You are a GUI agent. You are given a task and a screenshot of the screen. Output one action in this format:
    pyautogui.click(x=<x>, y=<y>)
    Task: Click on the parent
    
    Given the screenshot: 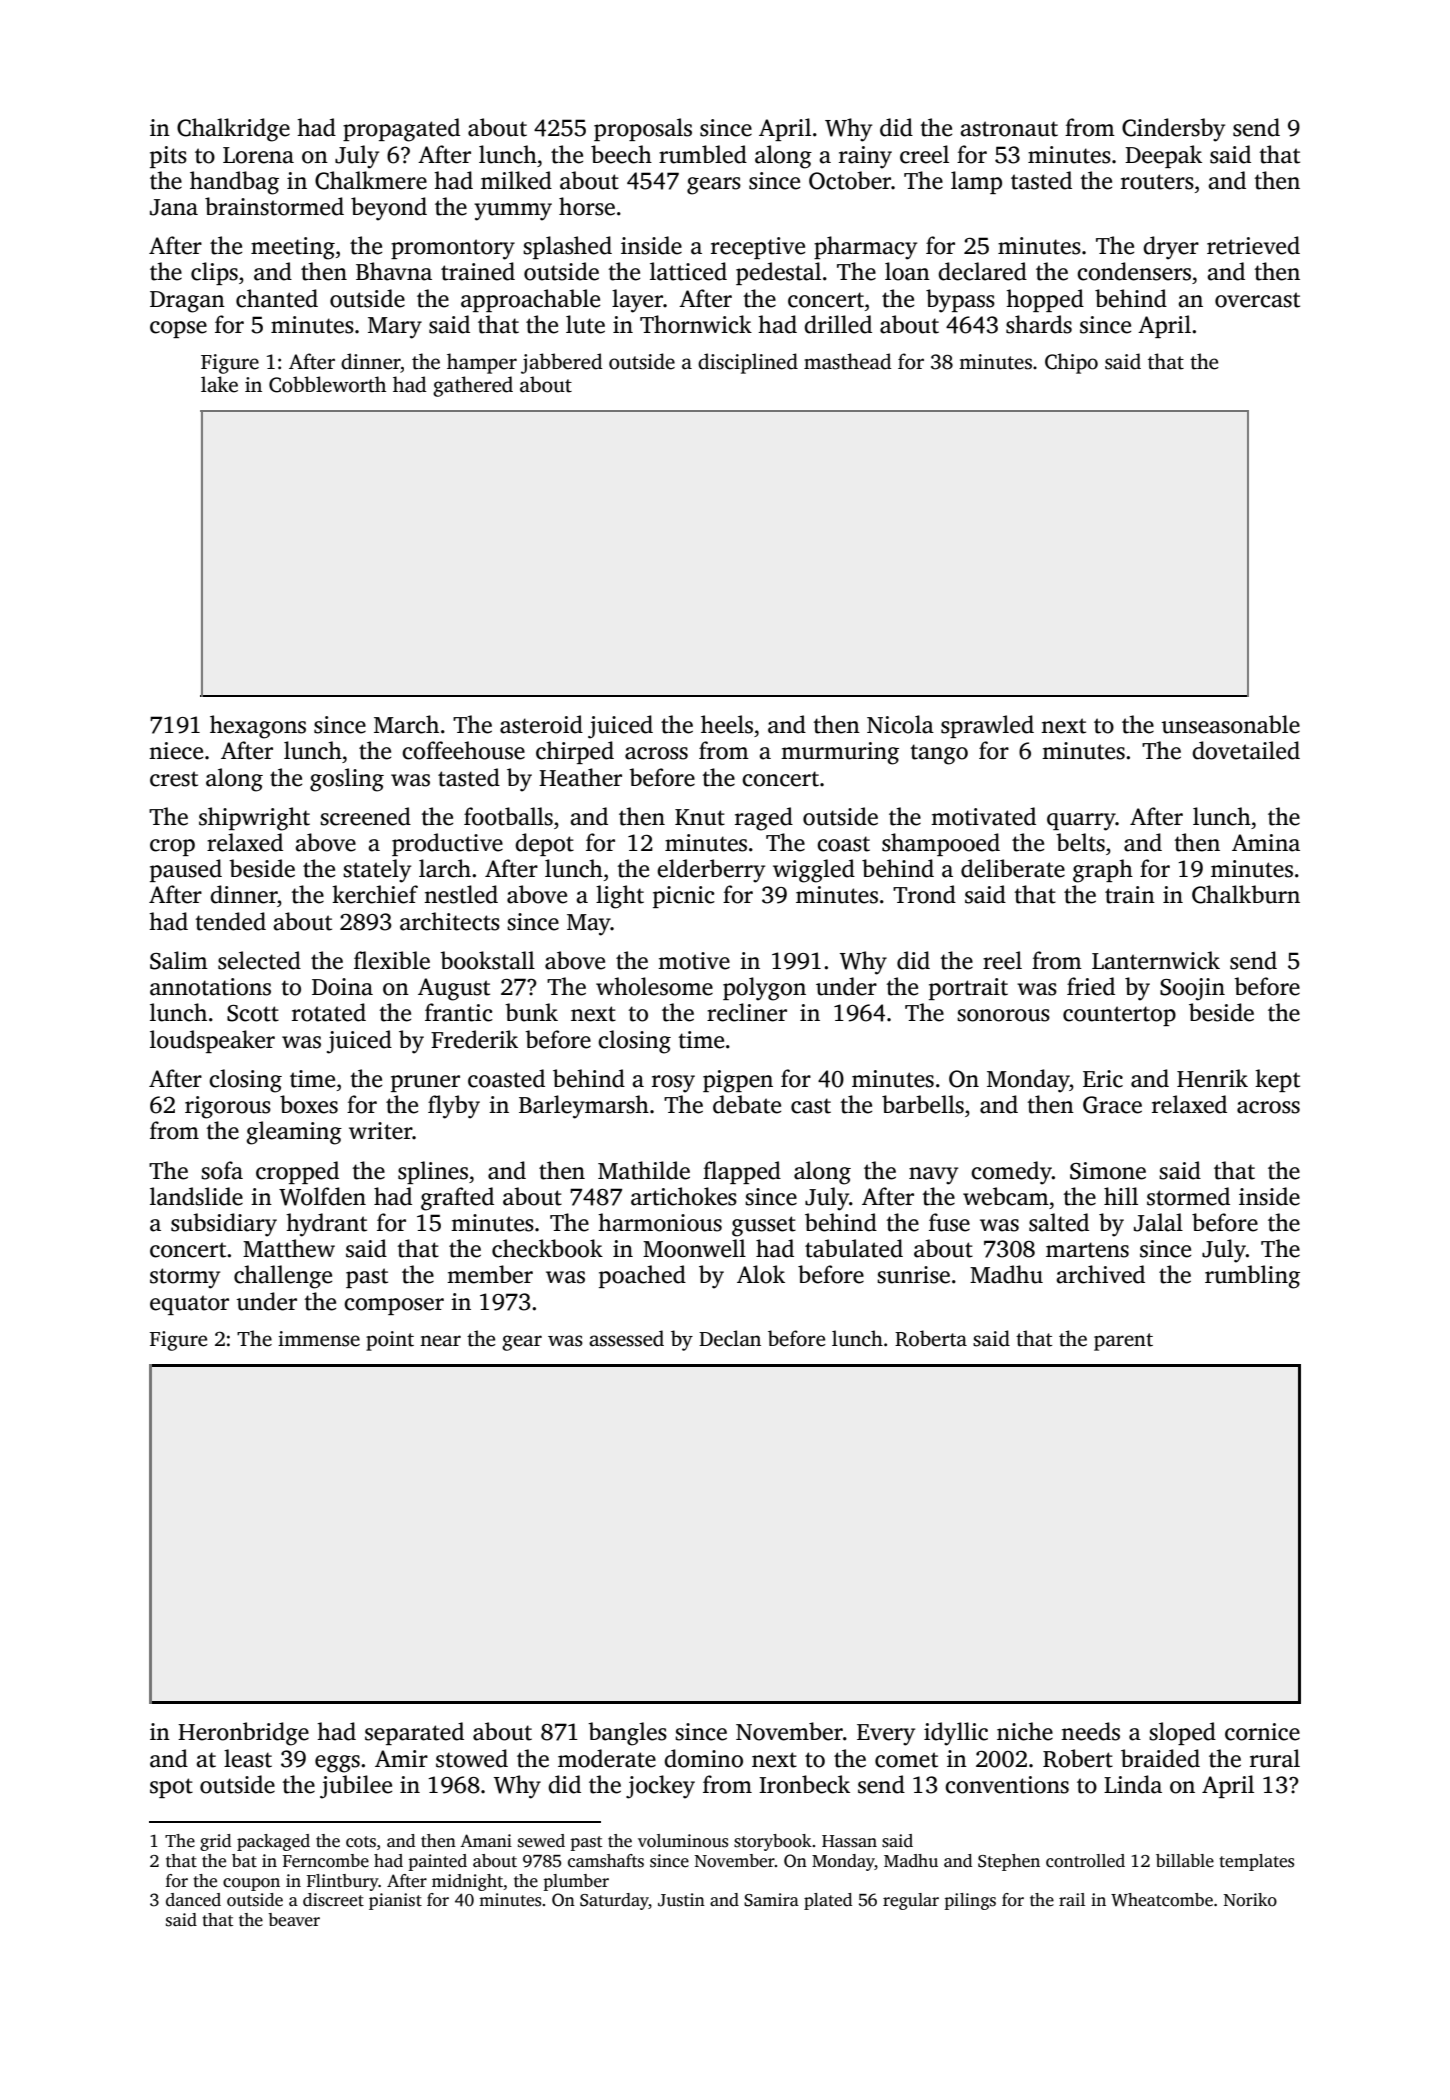 What is the action you would take?
    pyautogui.click(x=1123, y=1342)
